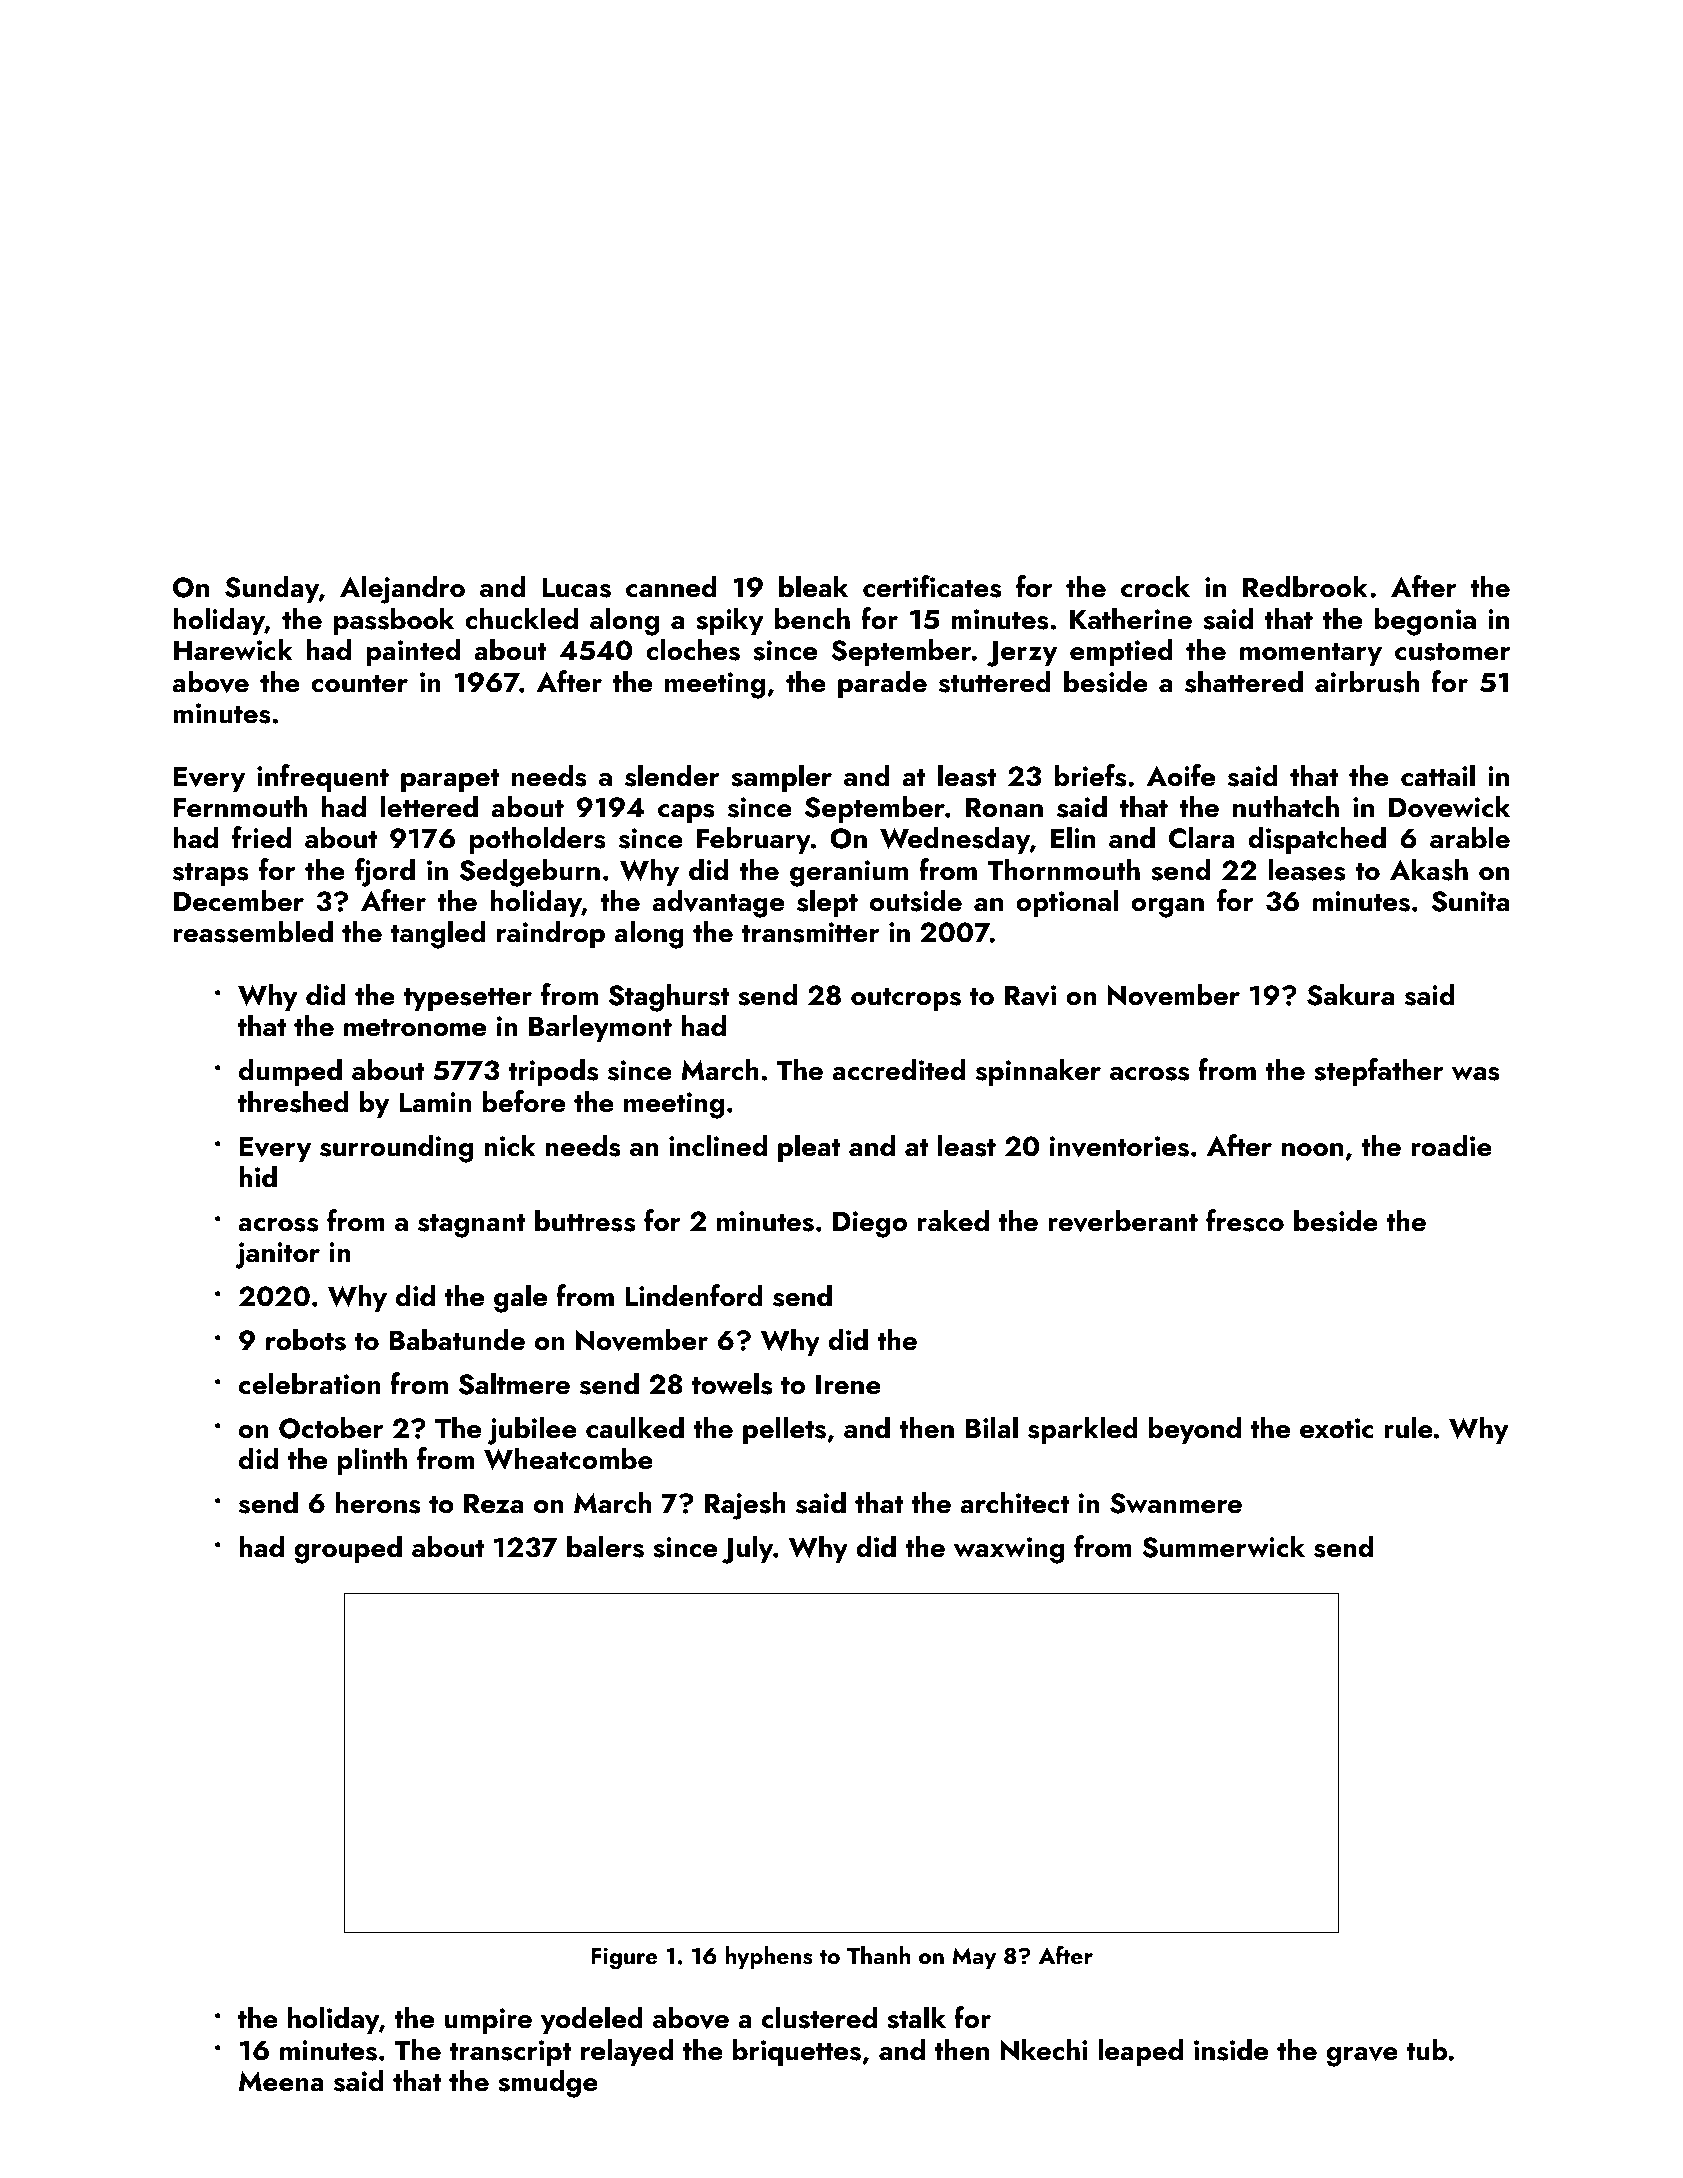 This screenshot has width=1683, height=2178. Describe the element at coordinates (1223, 1546) in the screenshot. I see `Summerwick` at that location.
